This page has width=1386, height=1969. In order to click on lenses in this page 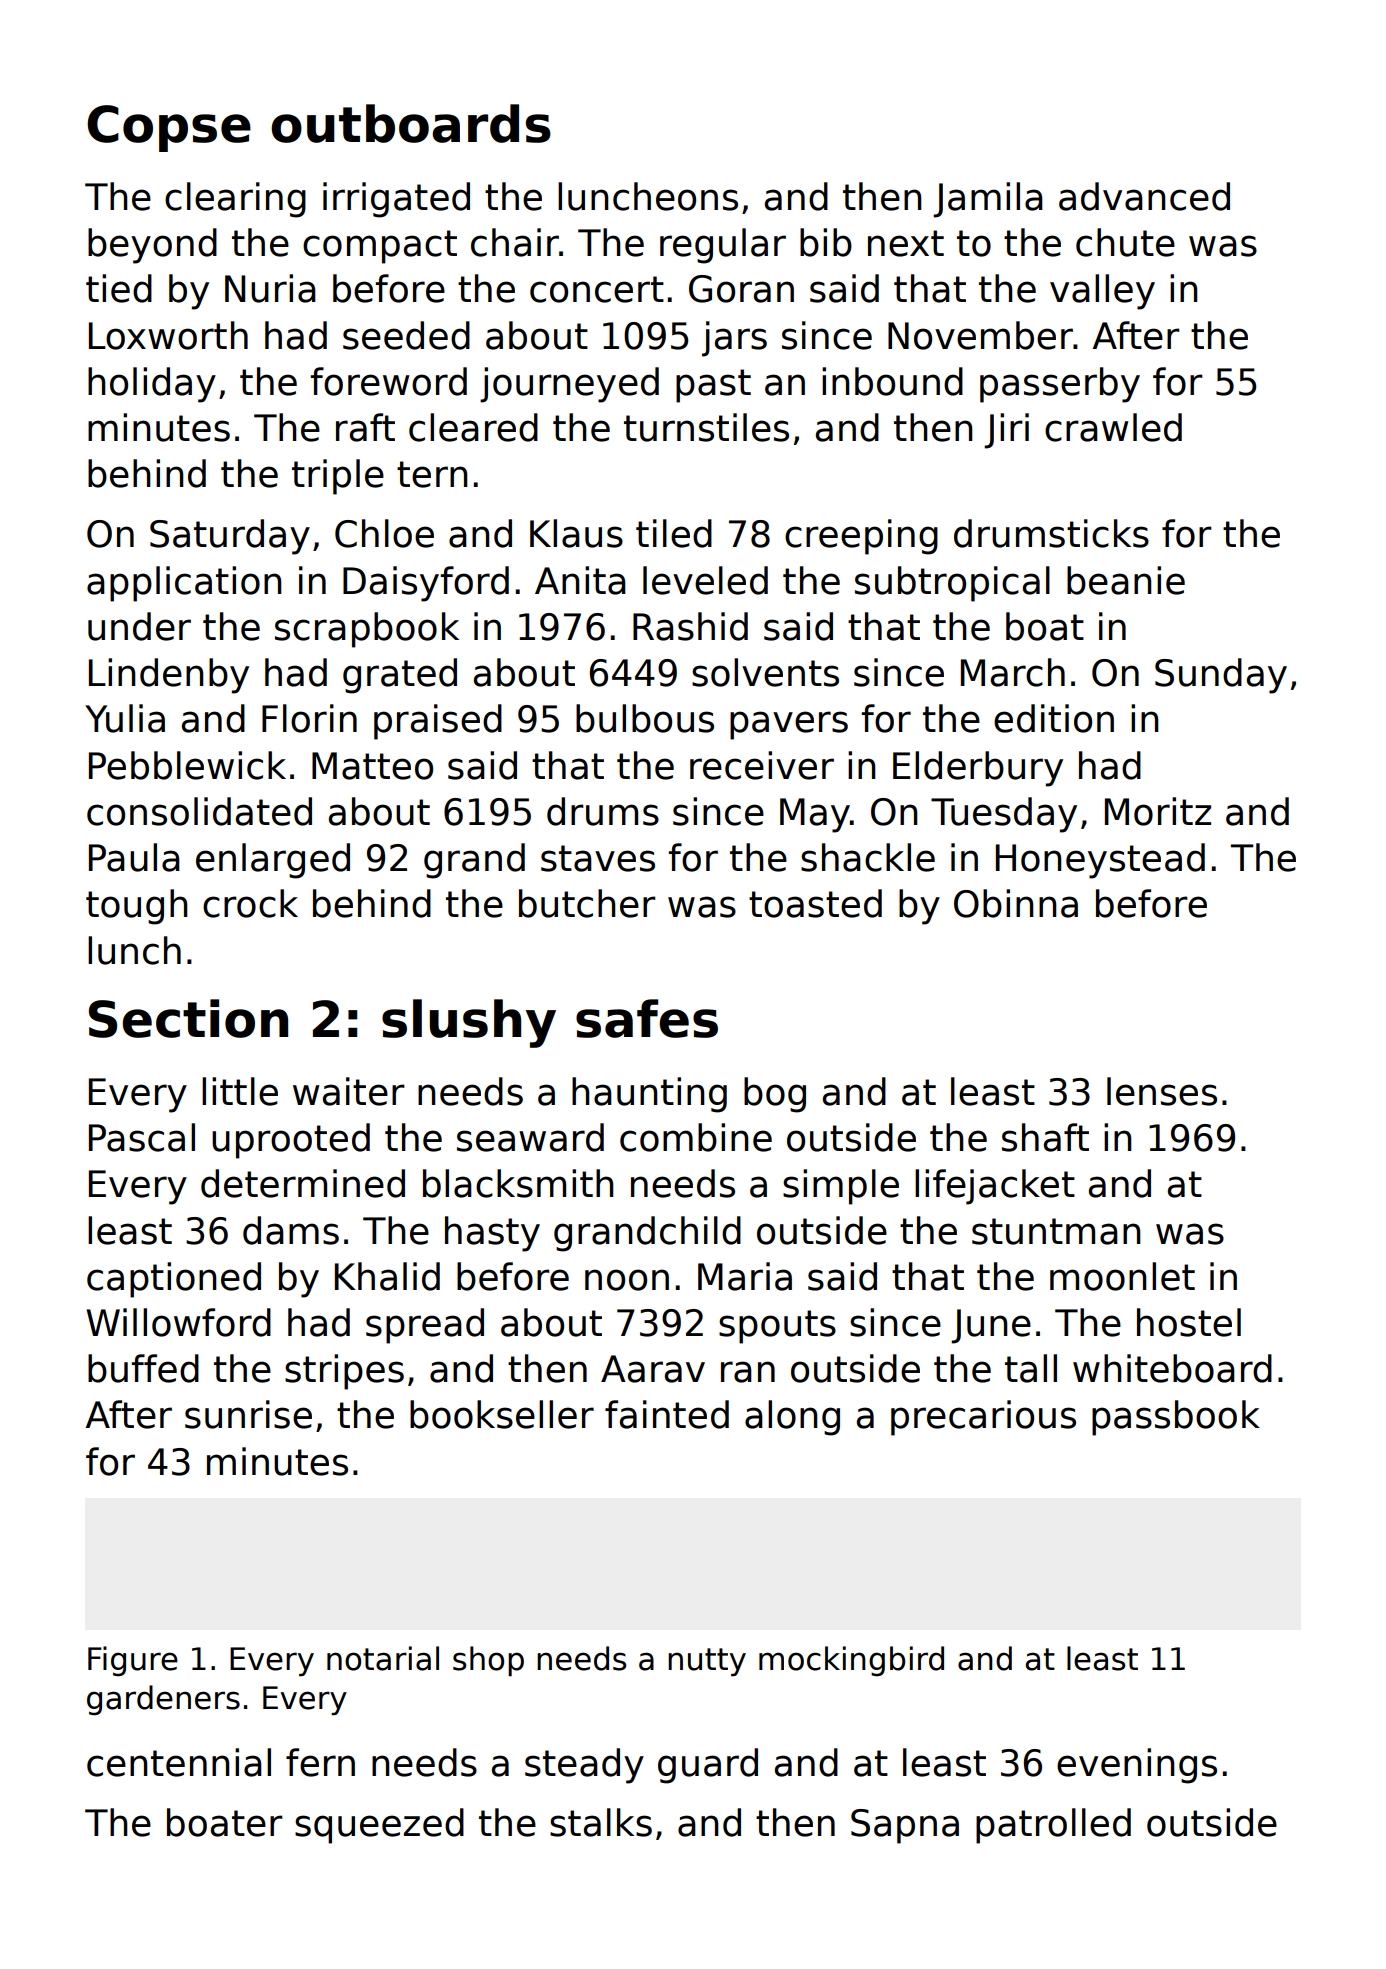, I will do `click(1162, 1091)`.
